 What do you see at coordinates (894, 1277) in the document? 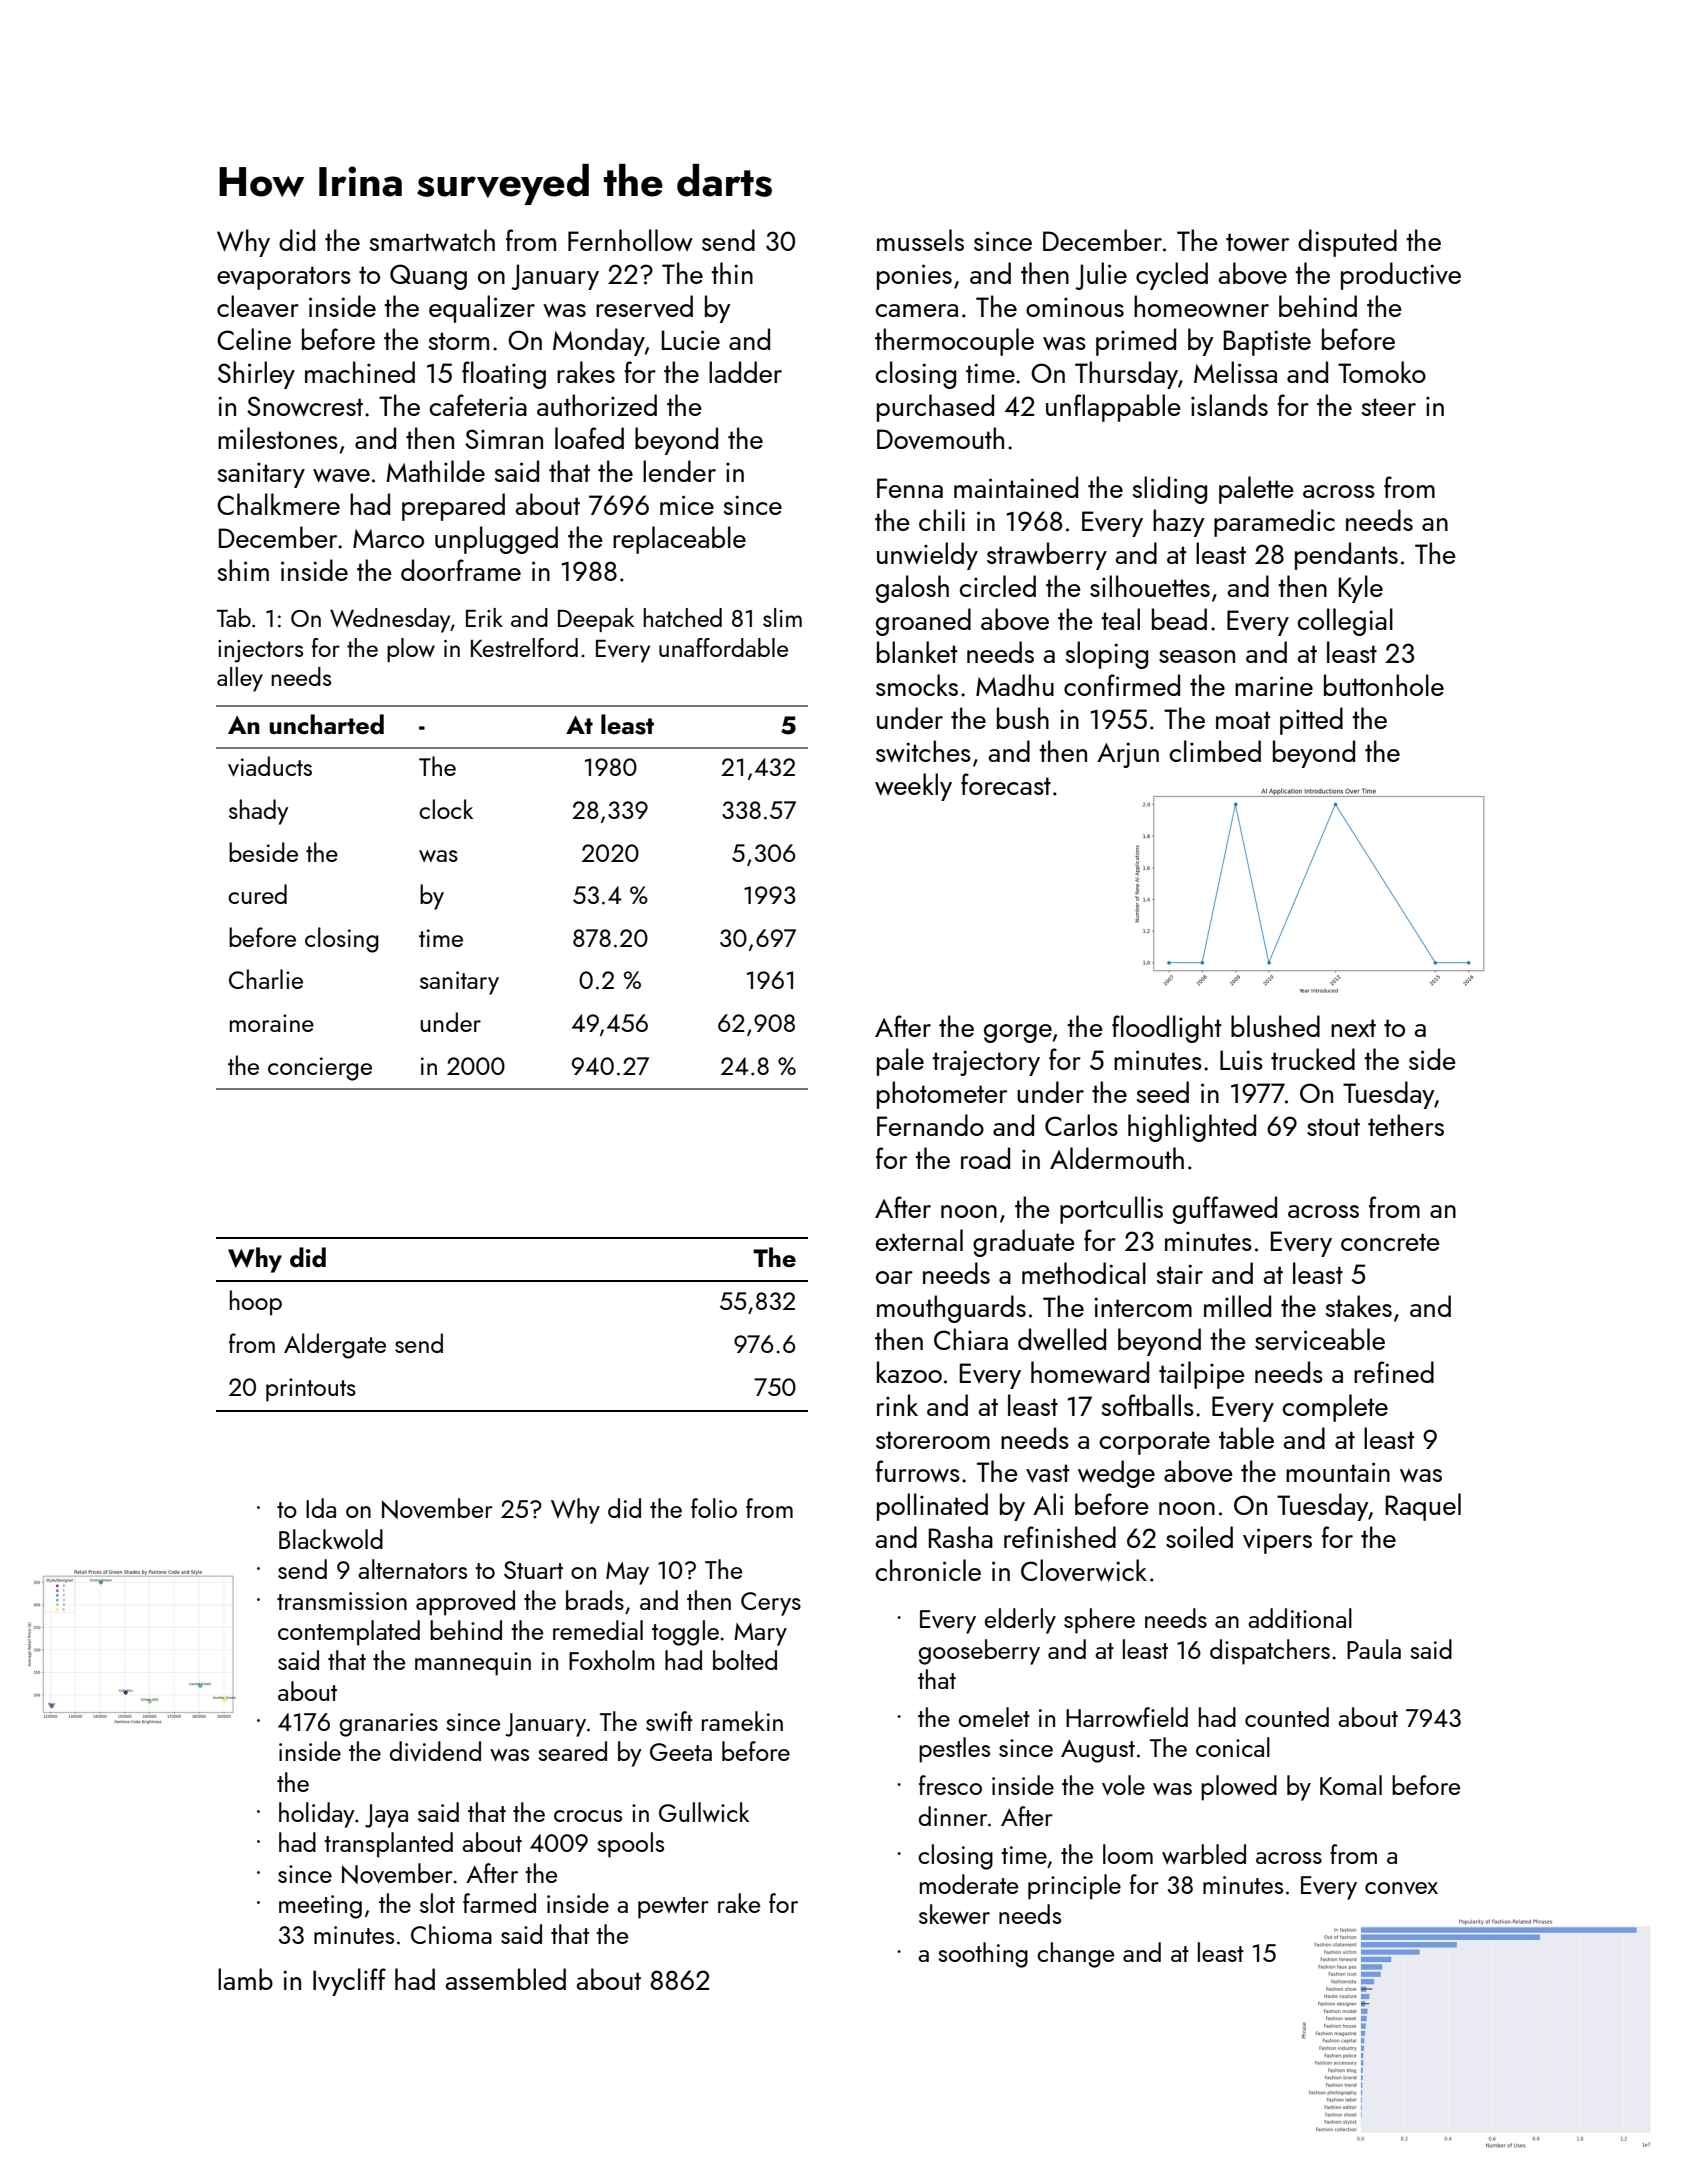
I see `oar` at bounding box center [894, 1277].
